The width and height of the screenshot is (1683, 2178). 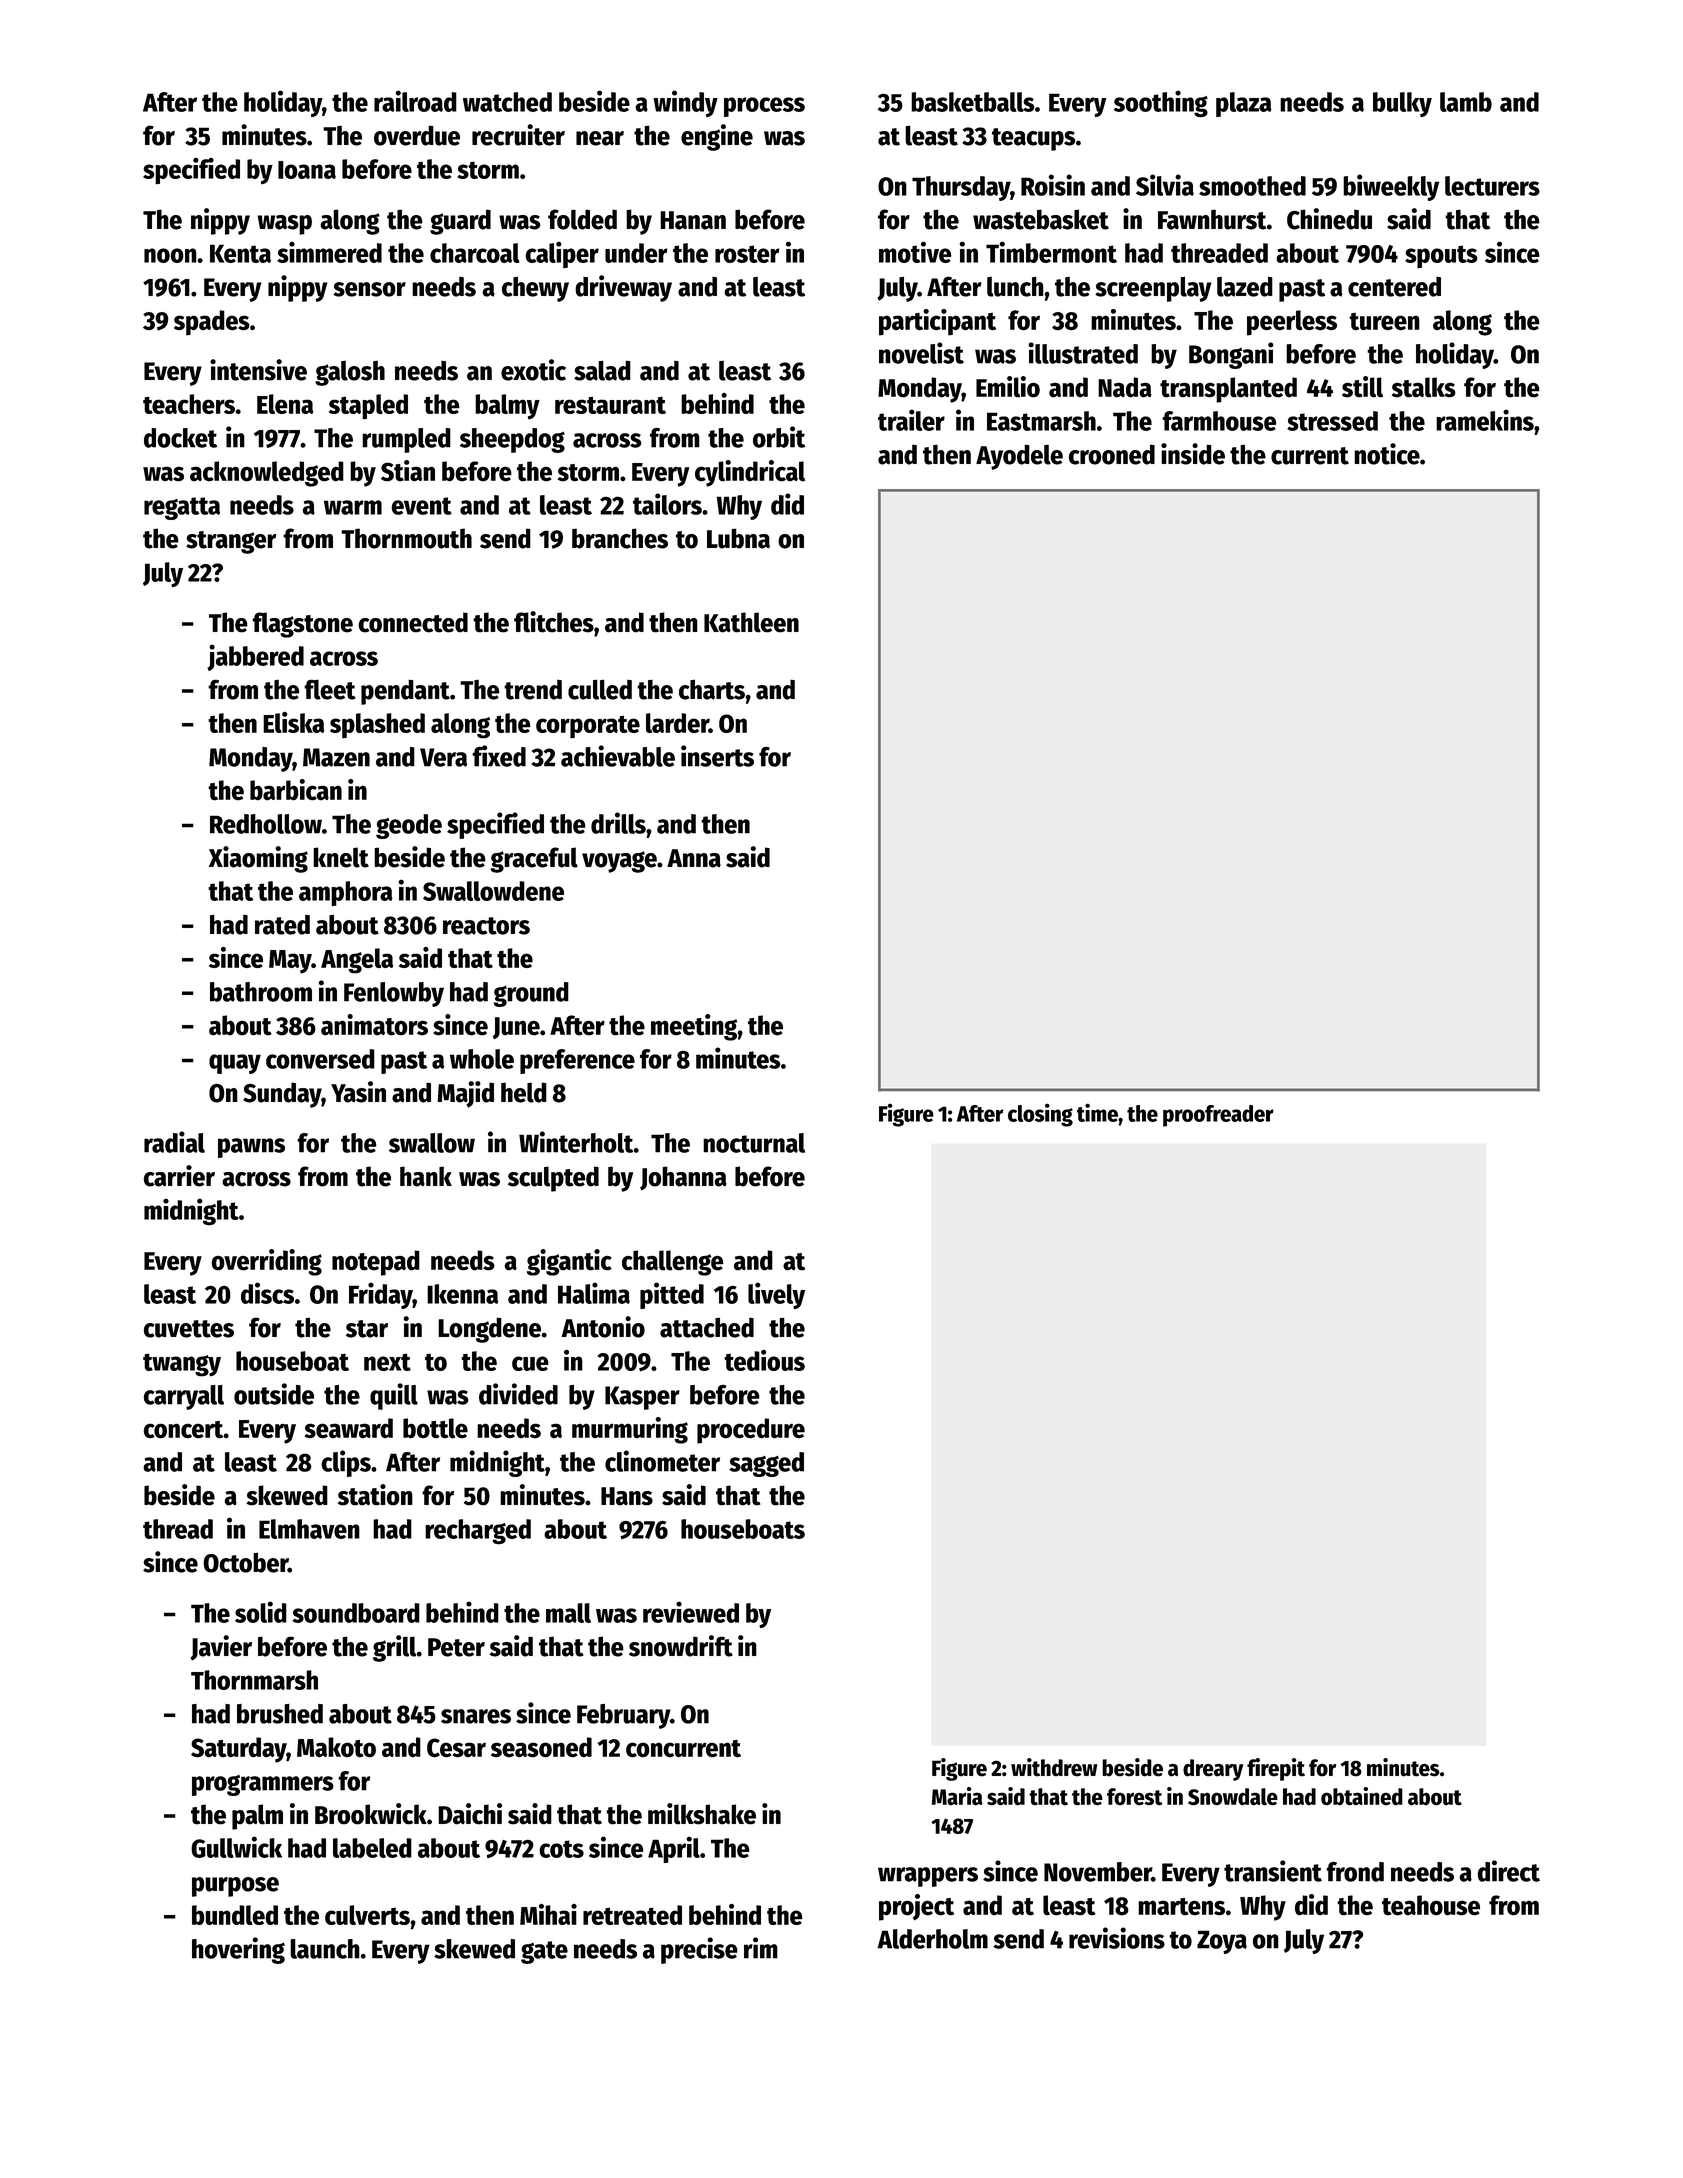 I want to click on hank, so click(x=426, y=1176).
